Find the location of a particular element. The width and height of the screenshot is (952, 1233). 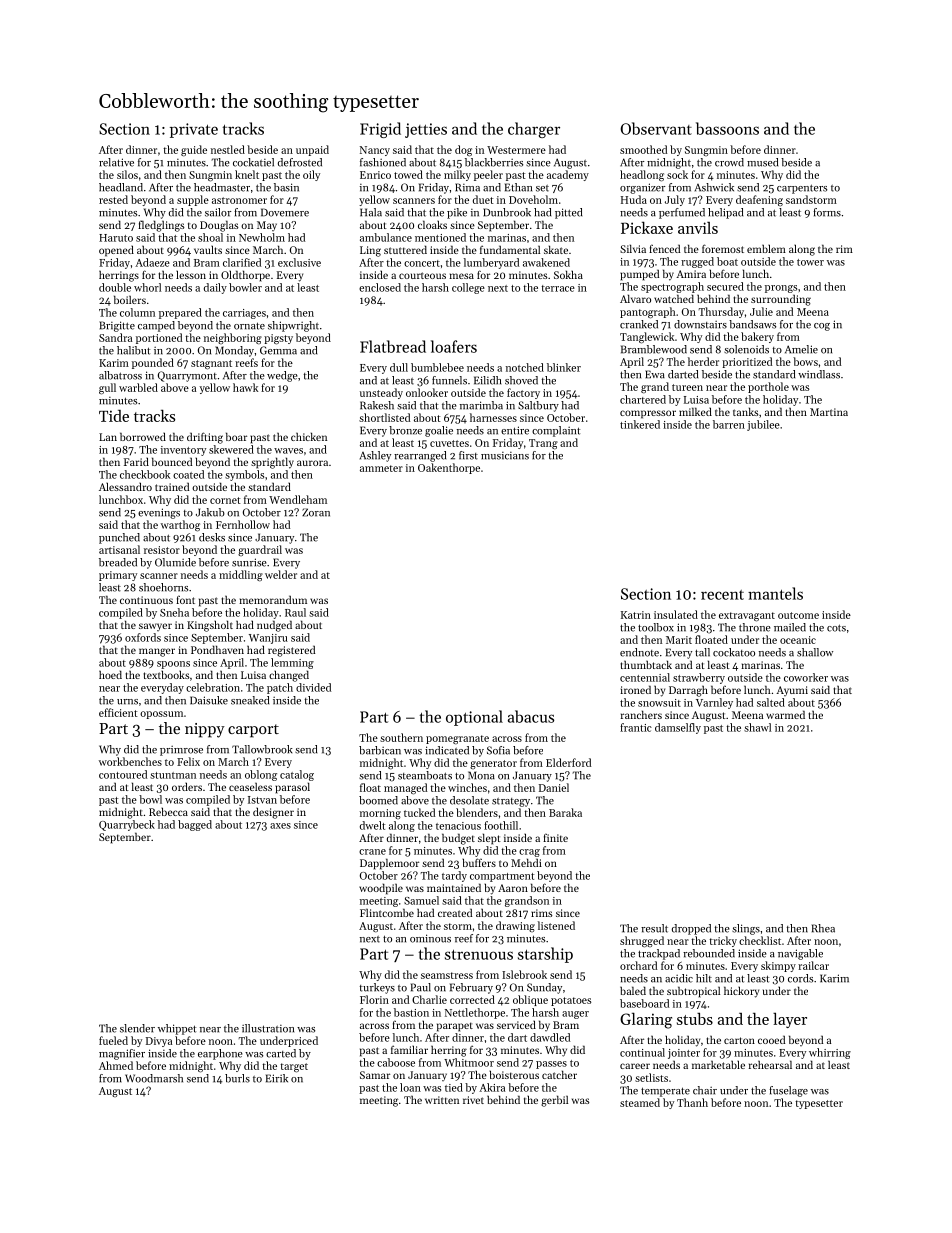

Eirik is located at coordinates (277, 1078).
